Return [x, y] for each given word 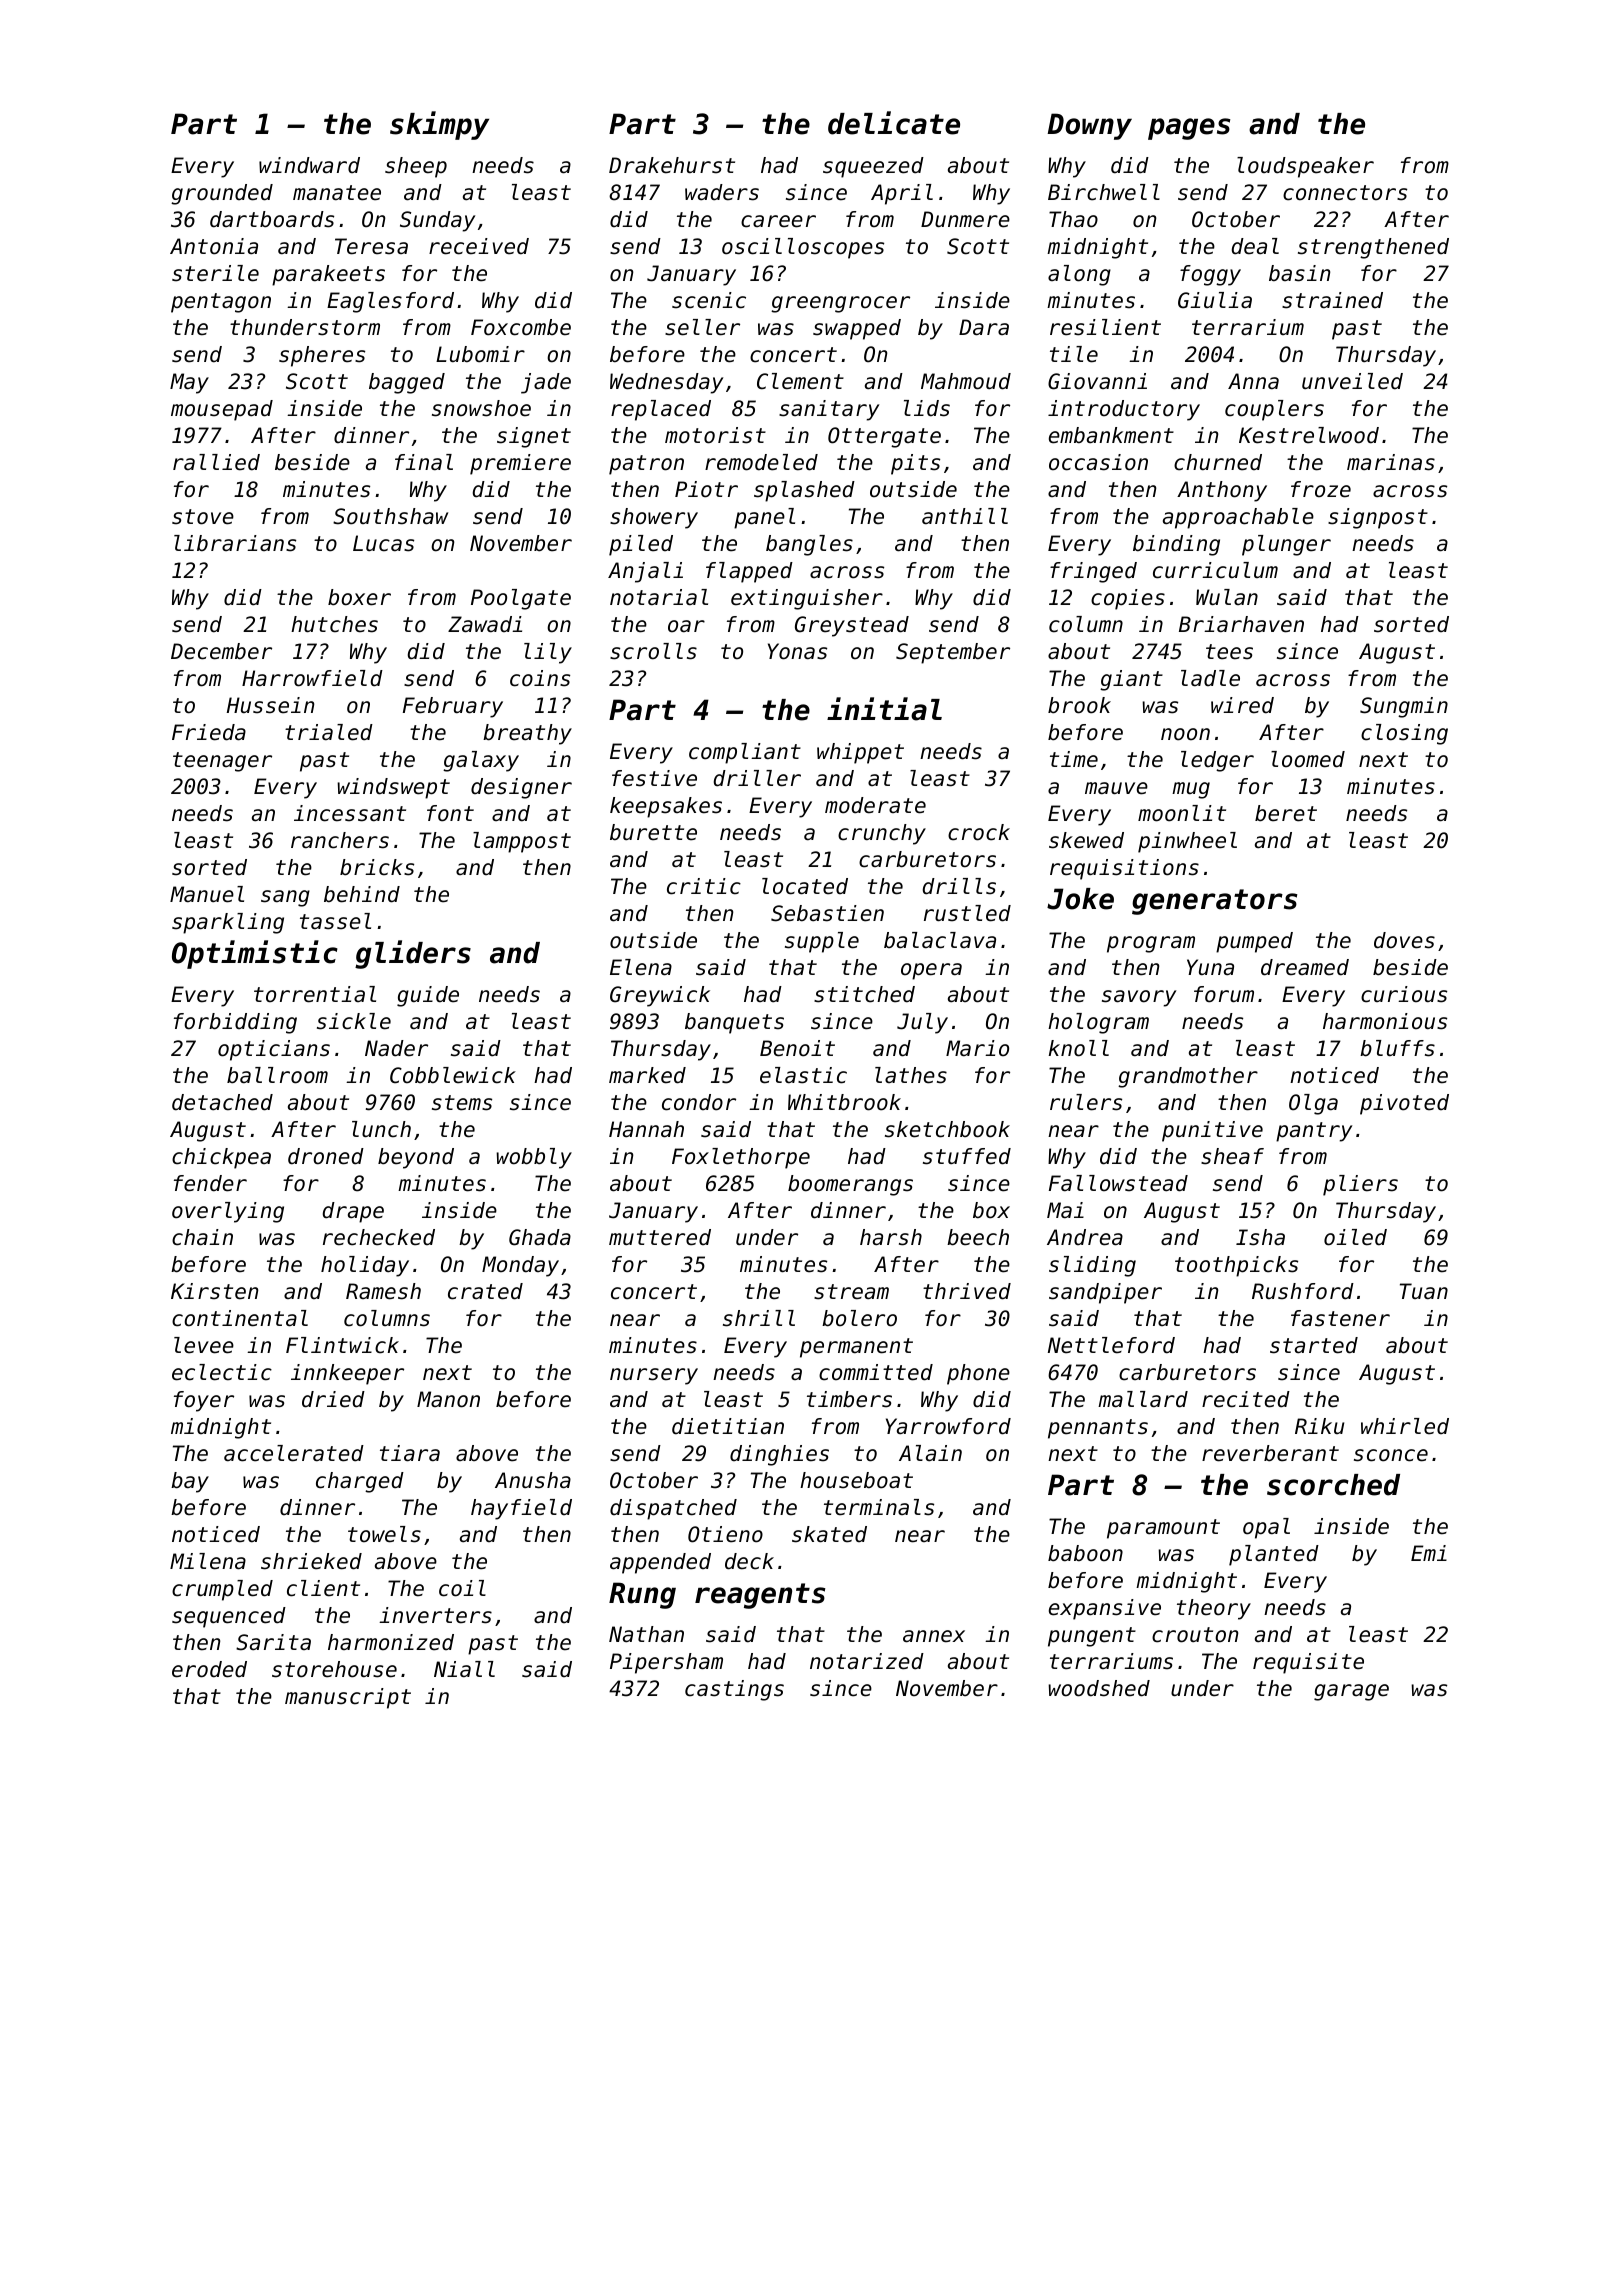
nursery [654, 1376]
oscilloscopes [803, 248]
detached [222, 1102]
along [1079, 275]
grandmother [1188, 1077]
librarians [235, 543]
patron [646, 465]
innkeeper [347, 1374]
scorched [1333, 1485]
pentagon [221, 303]
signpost [1378, 518]
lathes [911, 1075]
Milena [208, 1561]
